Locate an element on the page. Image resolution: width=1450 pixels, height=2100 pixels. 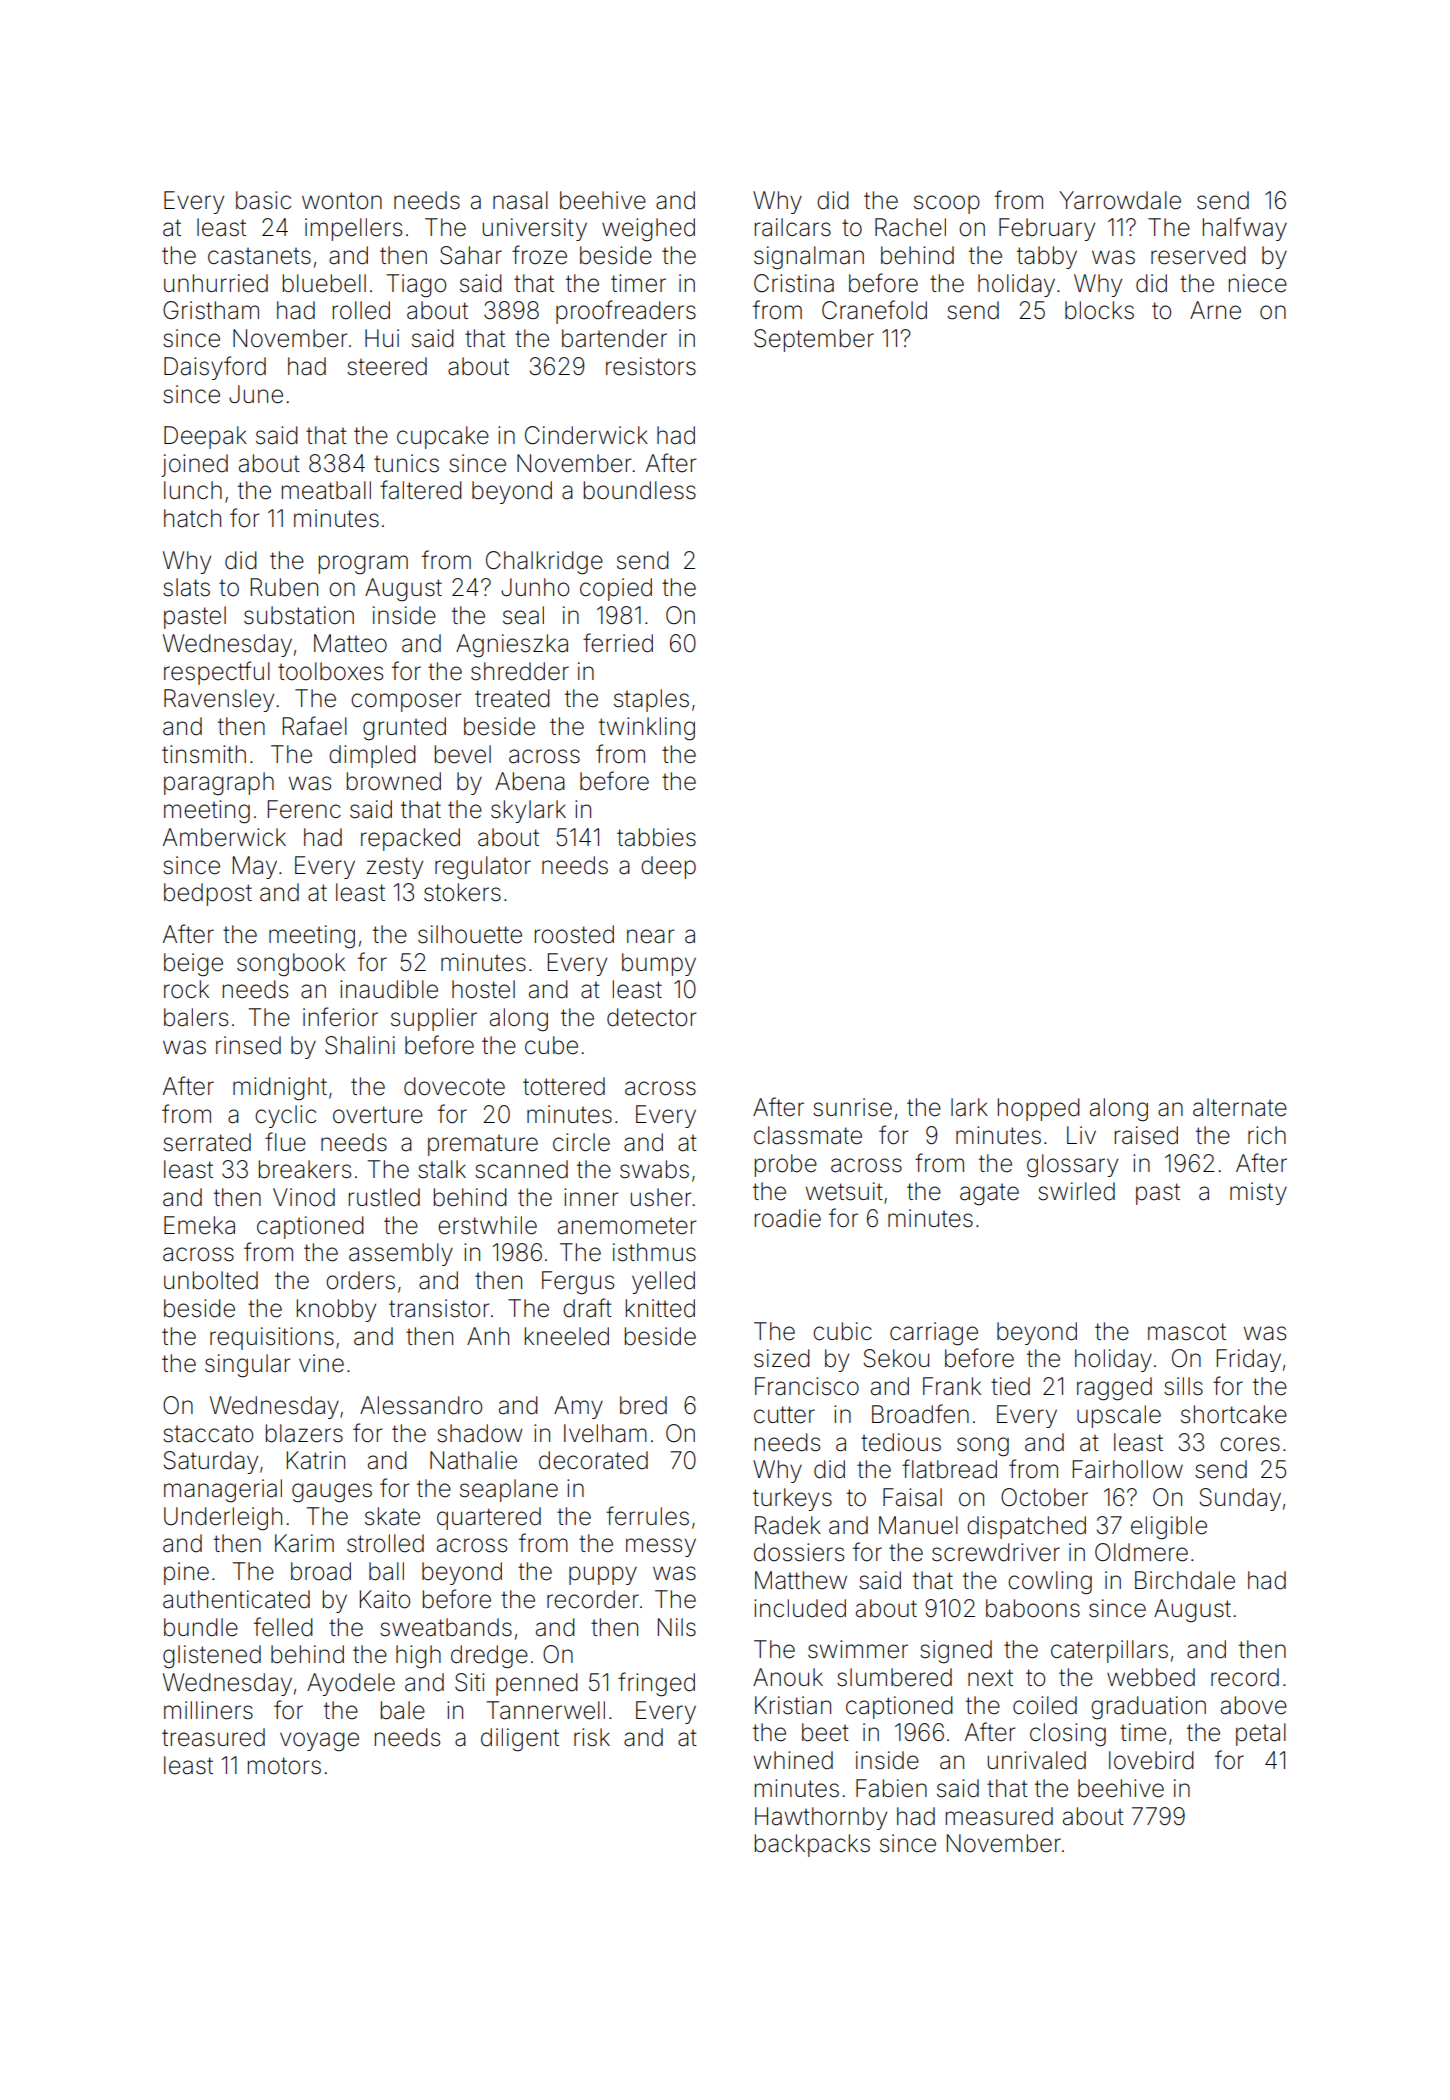
misty is located at coordinates (1258, 1193).
